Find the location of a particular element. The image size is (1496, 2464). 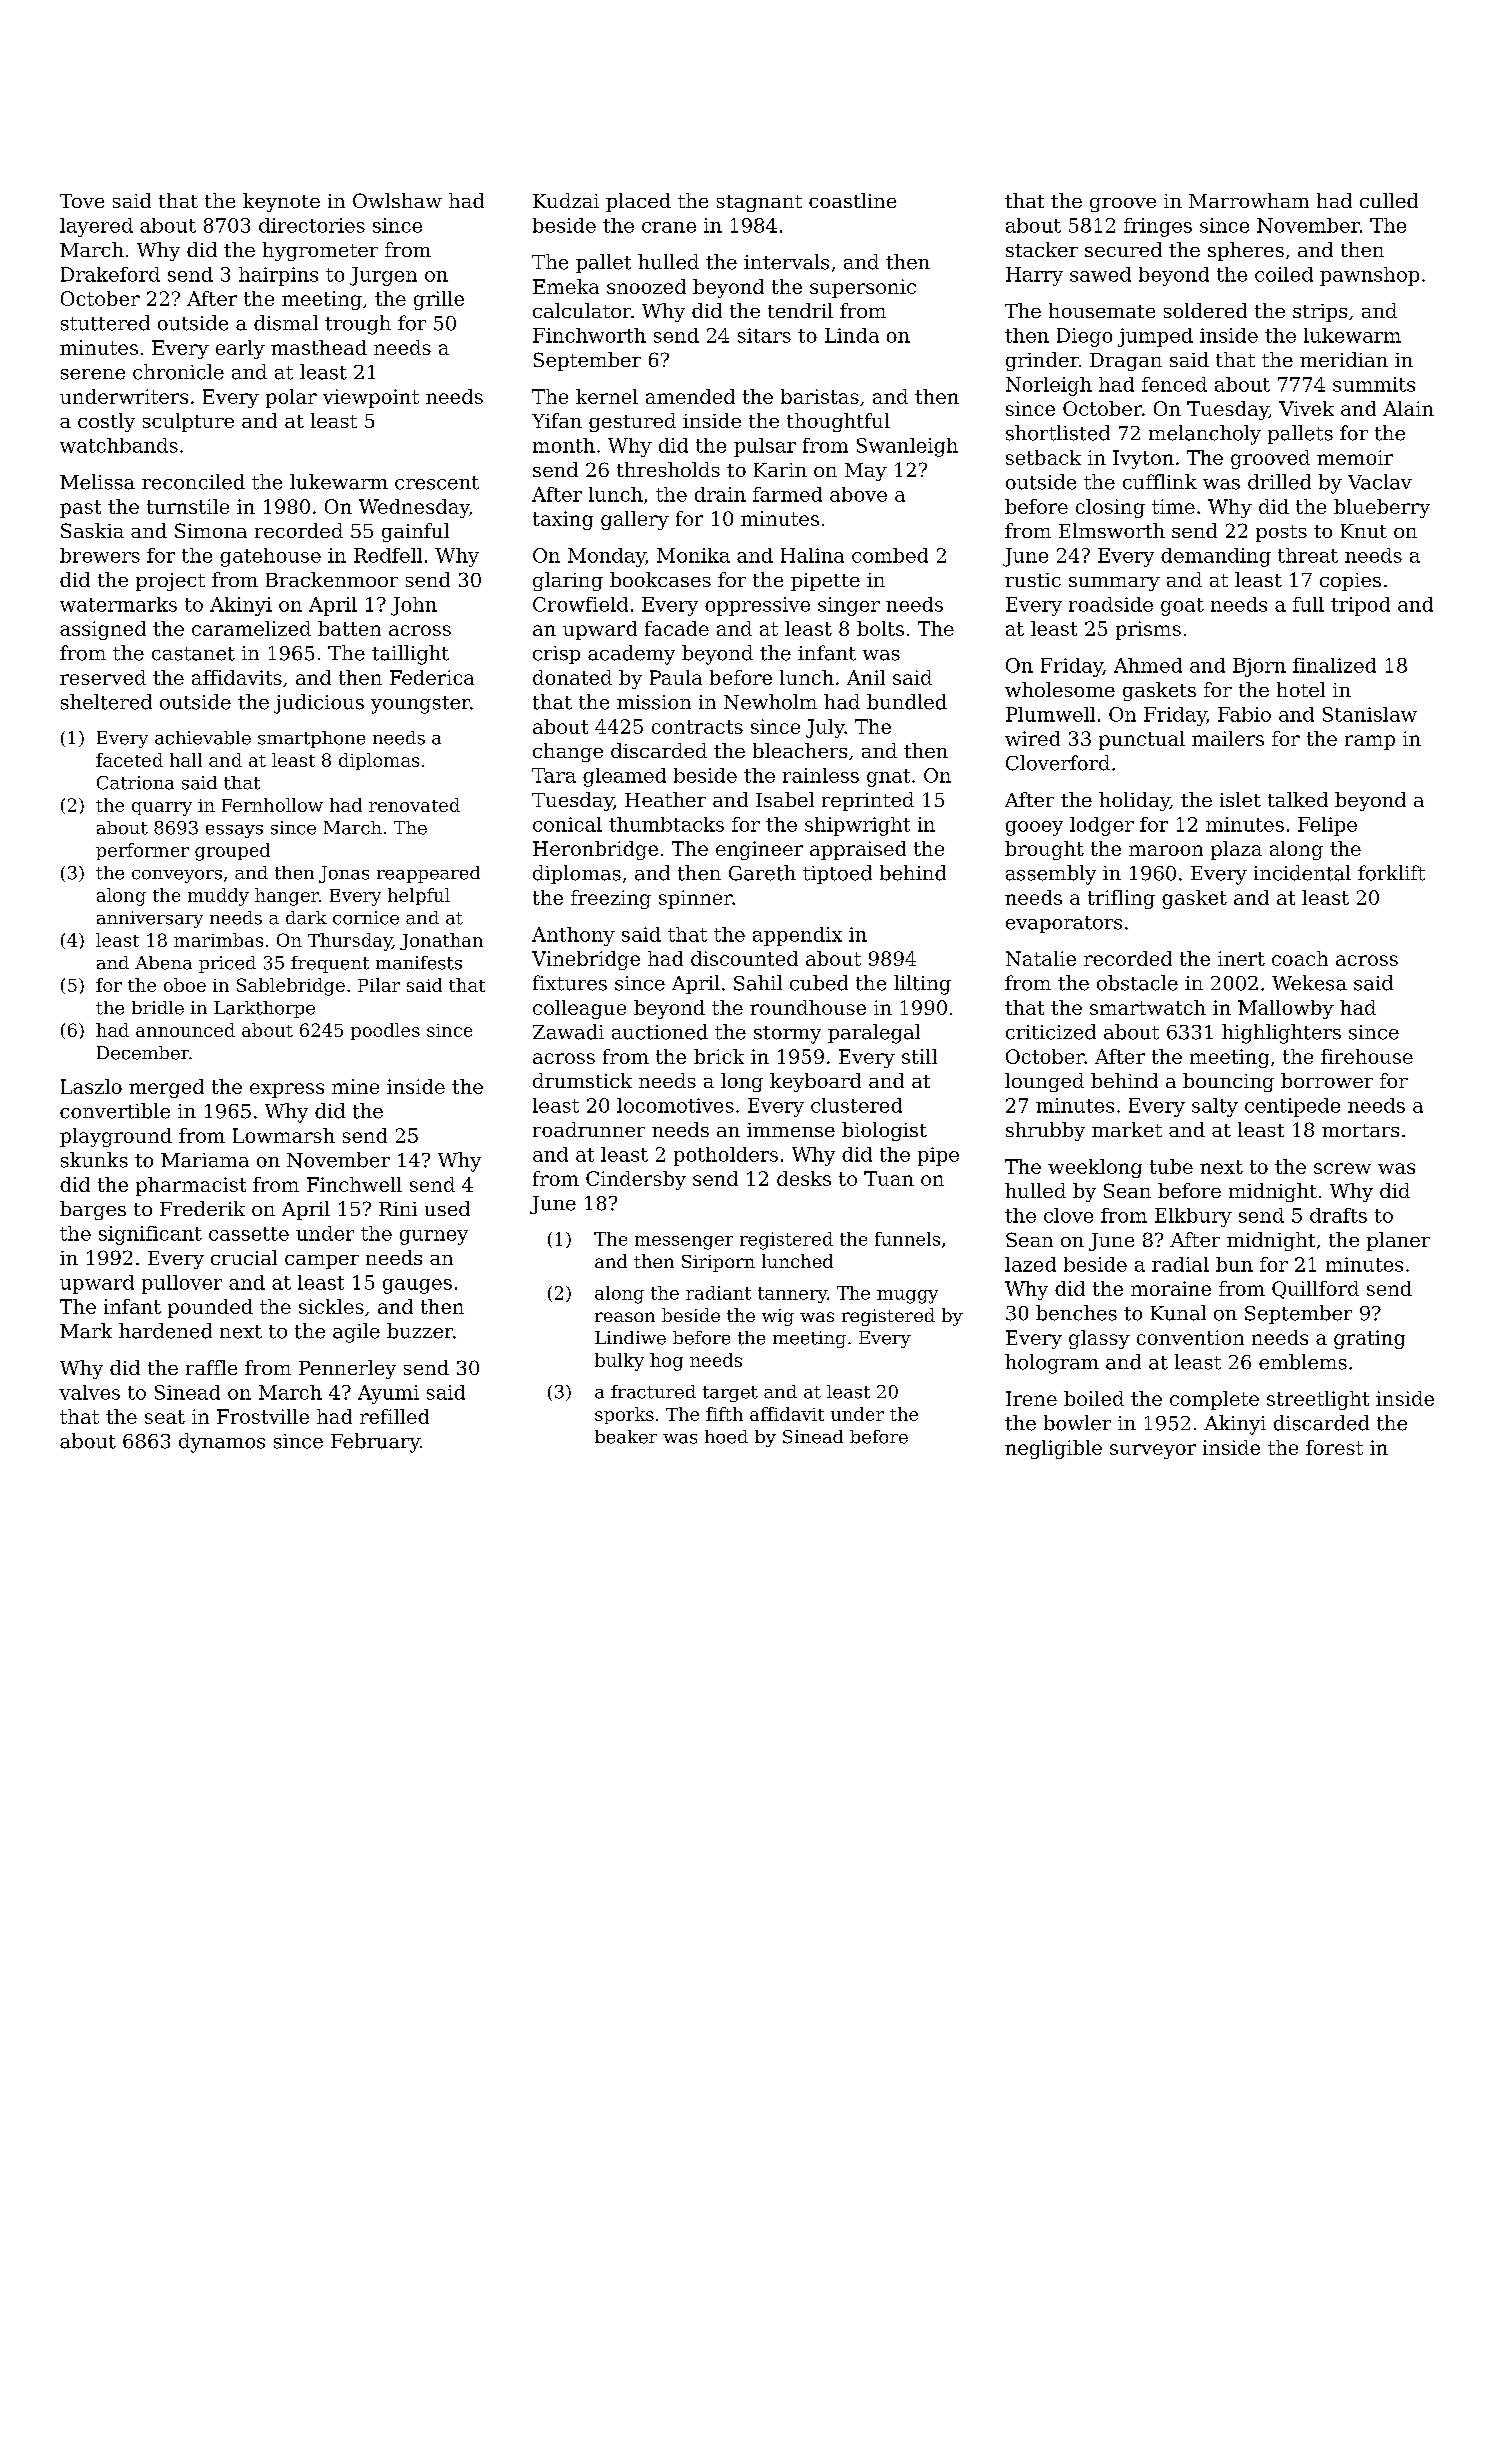

drain is located at coordinates (720, 494).
